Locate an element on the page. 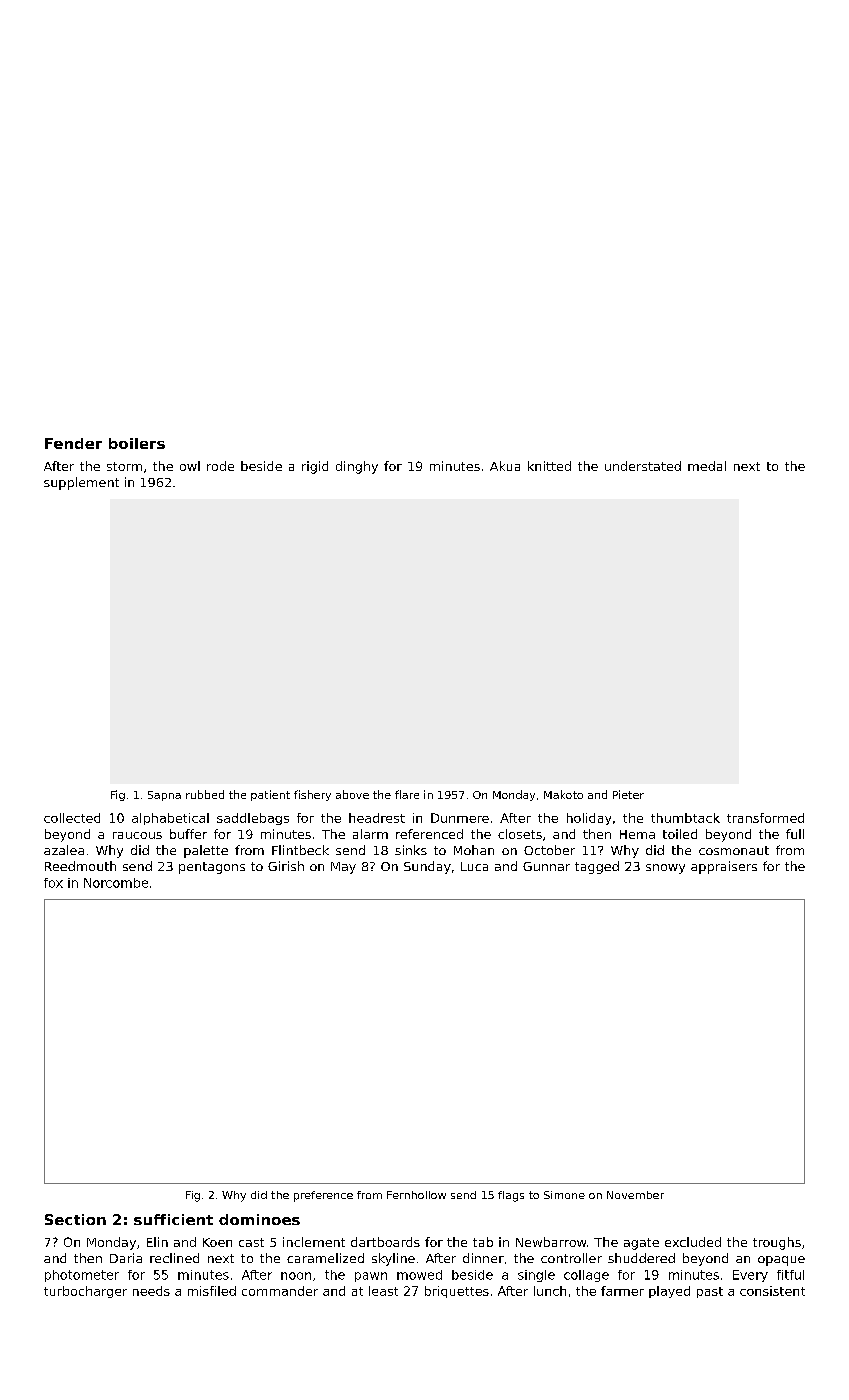  supplement is located at coordinates (81, 483).
